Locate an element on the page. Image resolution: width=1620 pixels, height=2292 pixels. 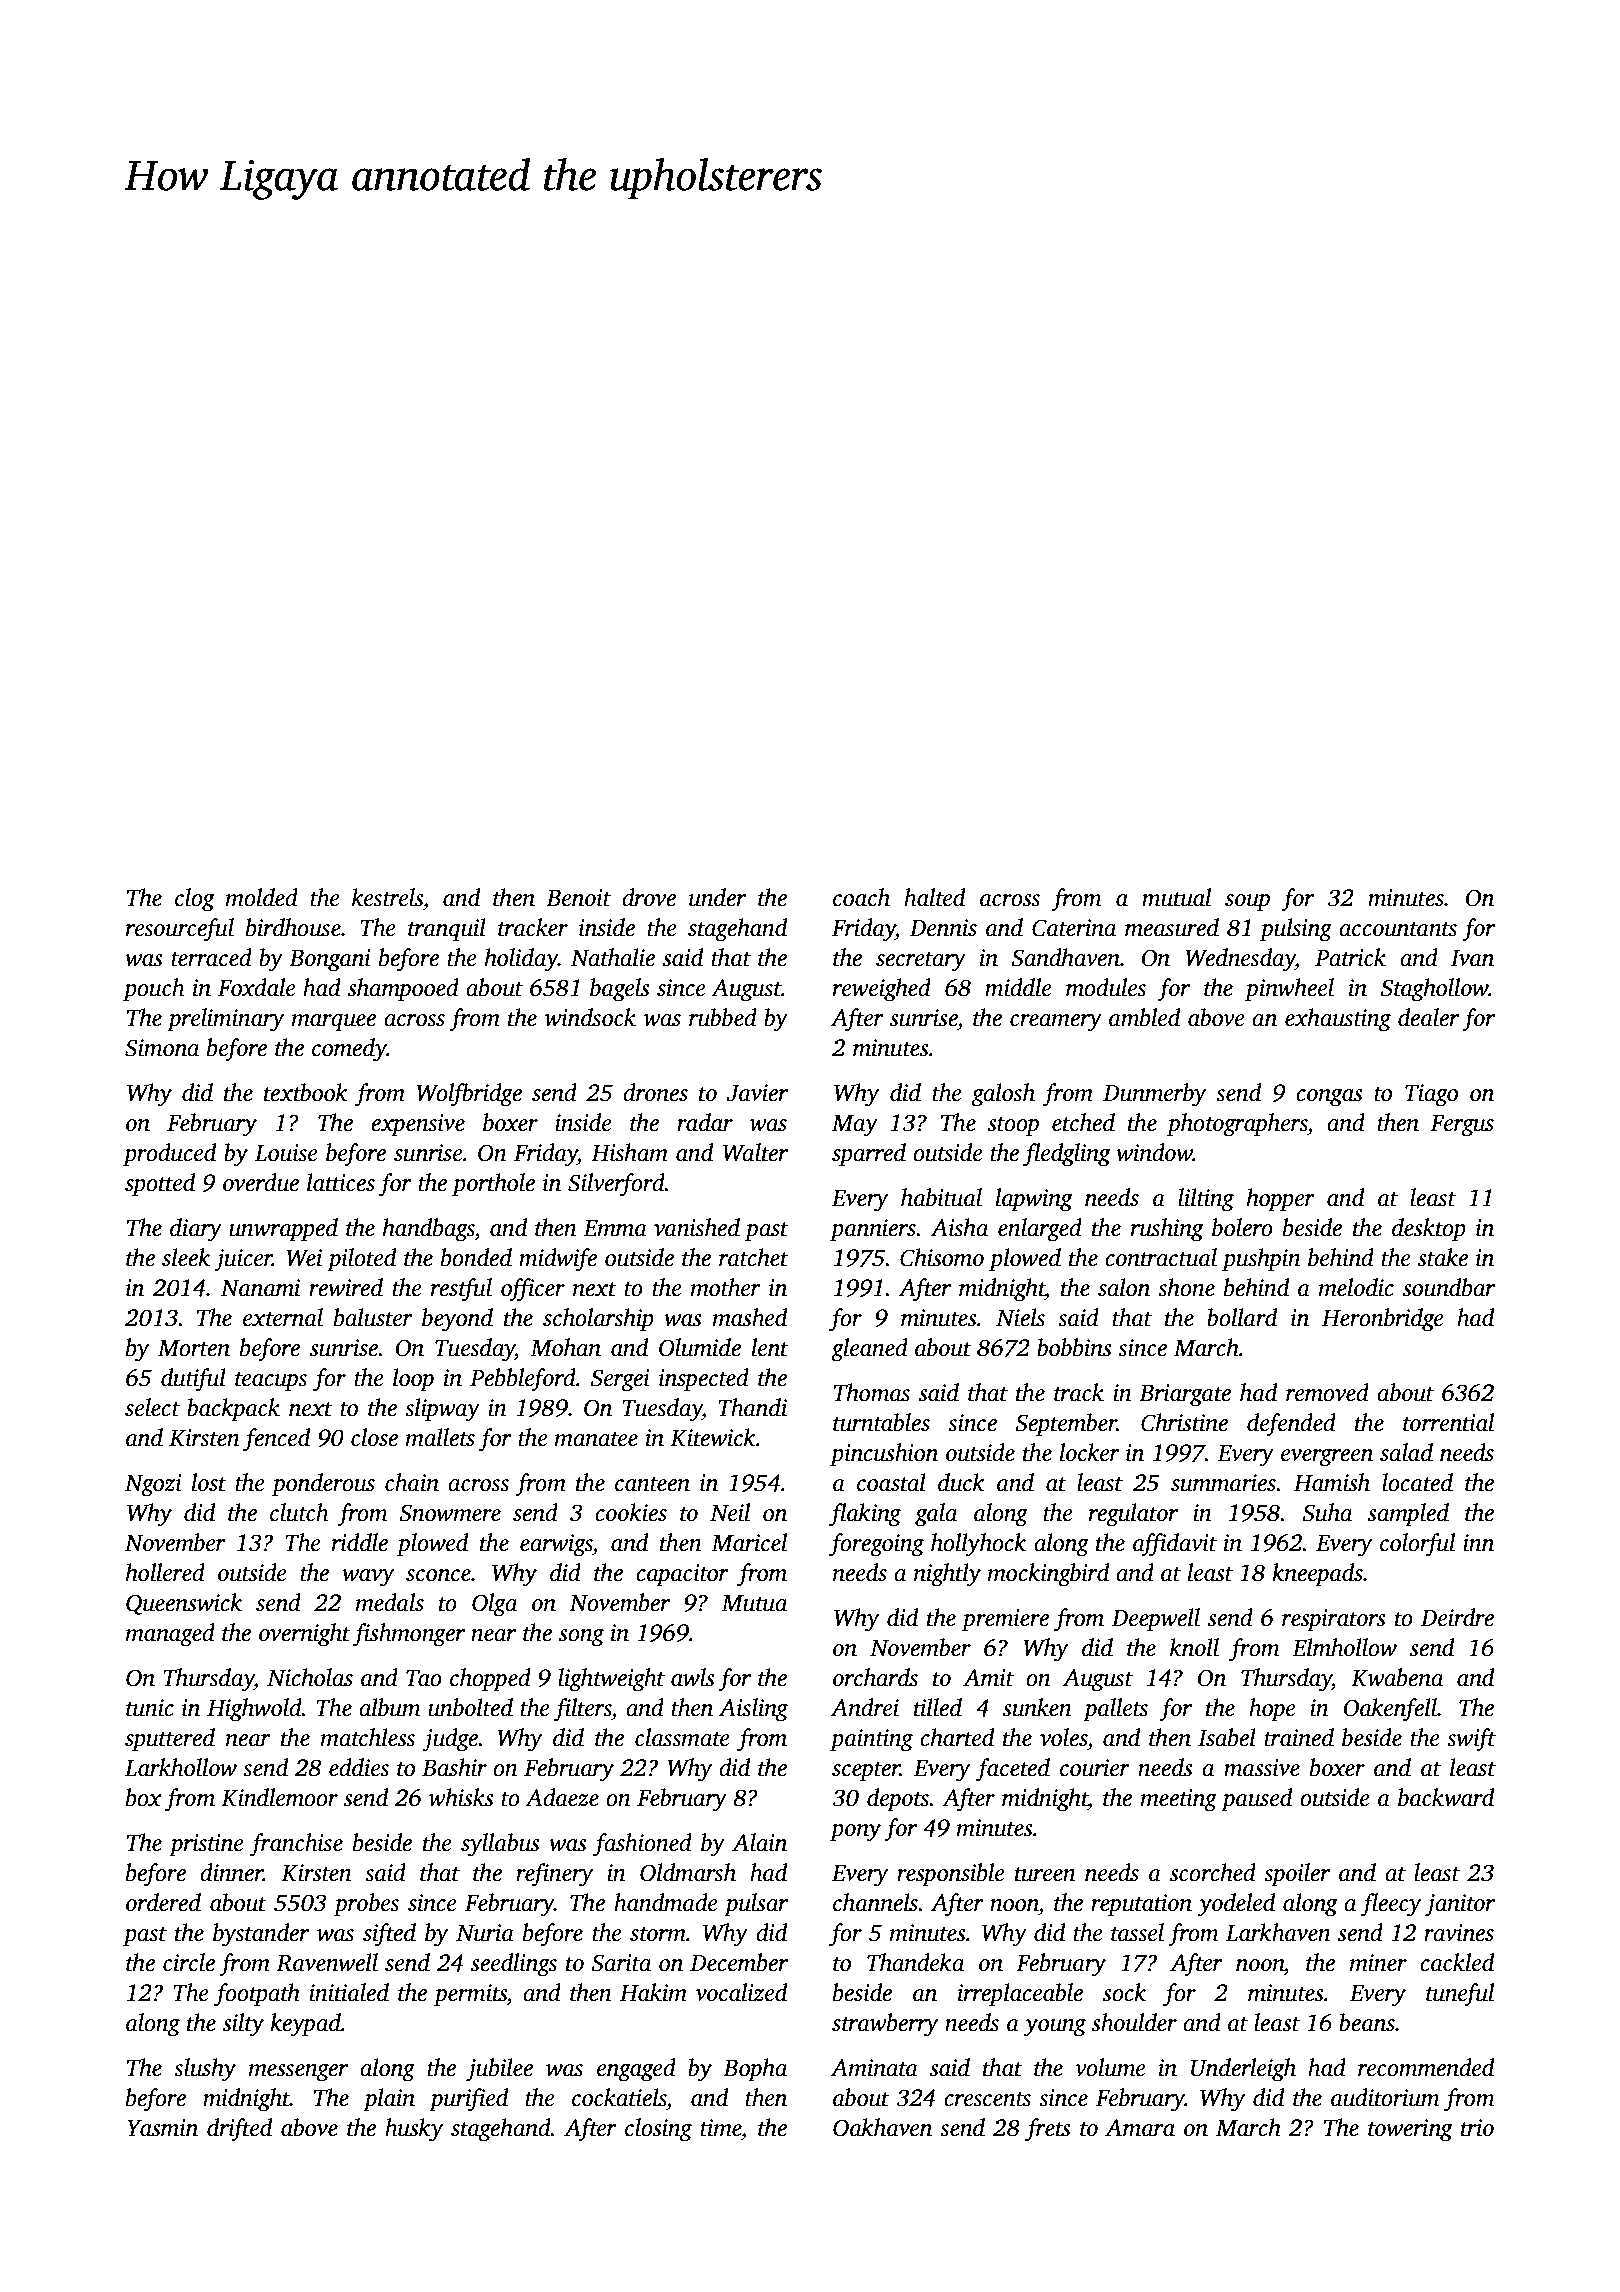
Snowmere is located at coordinates (450, 1513).
